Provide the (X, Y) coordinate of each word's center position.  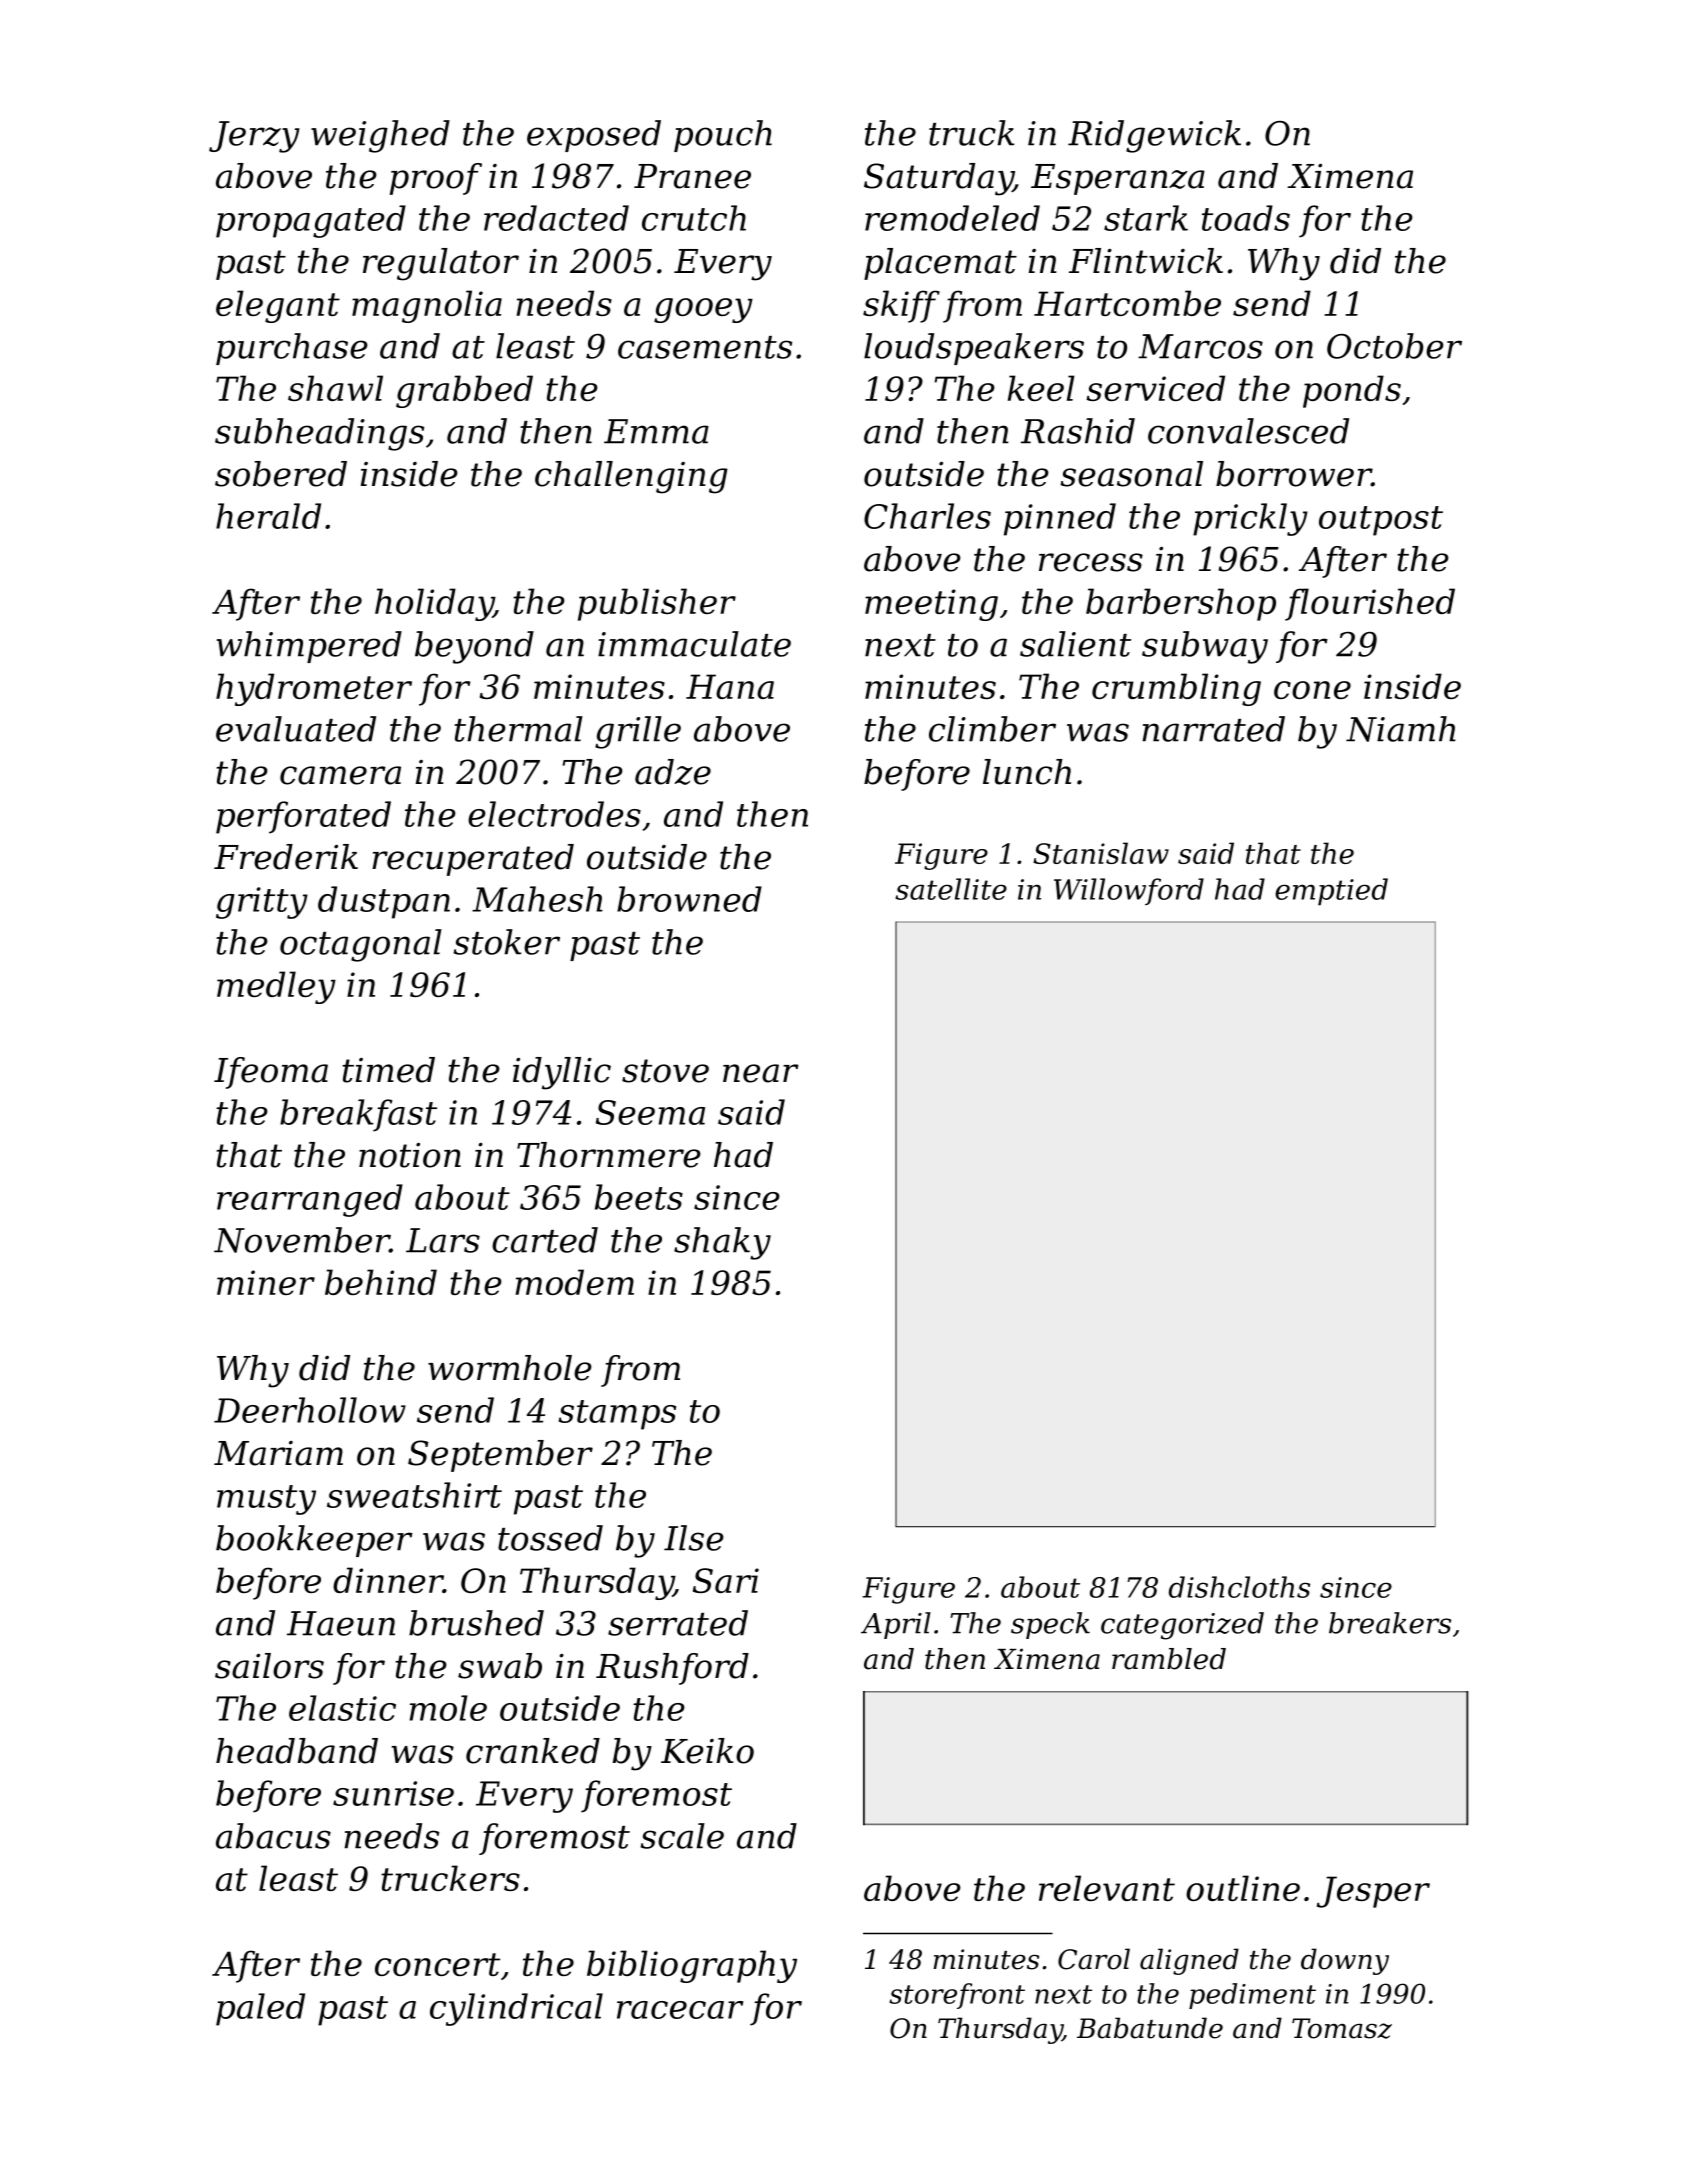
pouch (723, 136)
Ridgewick (1154, 136)
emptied (1331, 892)
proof (436, 179)
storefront (957, 1996)
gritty (262, 903)
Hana (730, 686)
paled (260, 2009)
